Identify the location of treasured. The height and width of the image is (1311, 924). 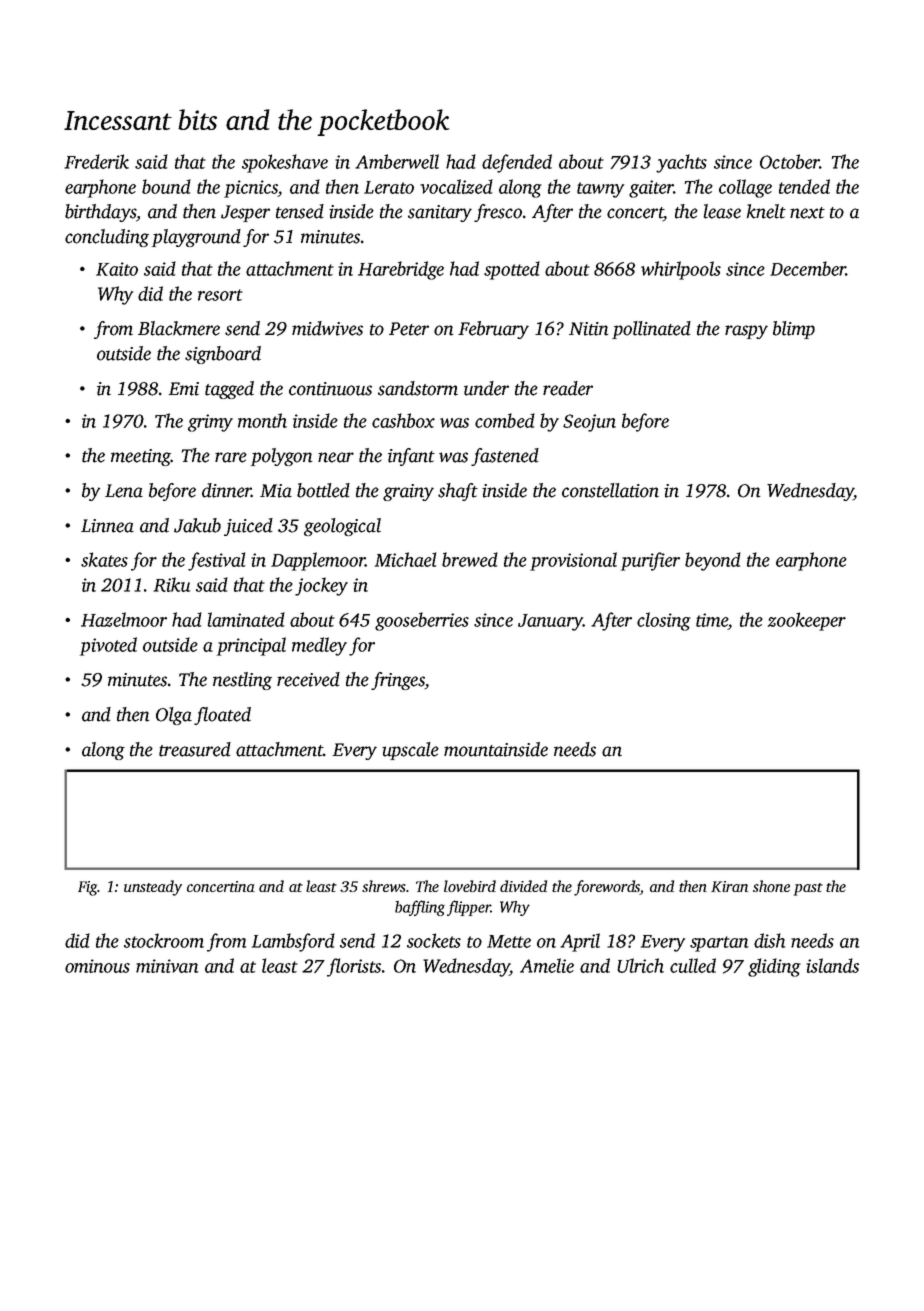
(195, 749).
